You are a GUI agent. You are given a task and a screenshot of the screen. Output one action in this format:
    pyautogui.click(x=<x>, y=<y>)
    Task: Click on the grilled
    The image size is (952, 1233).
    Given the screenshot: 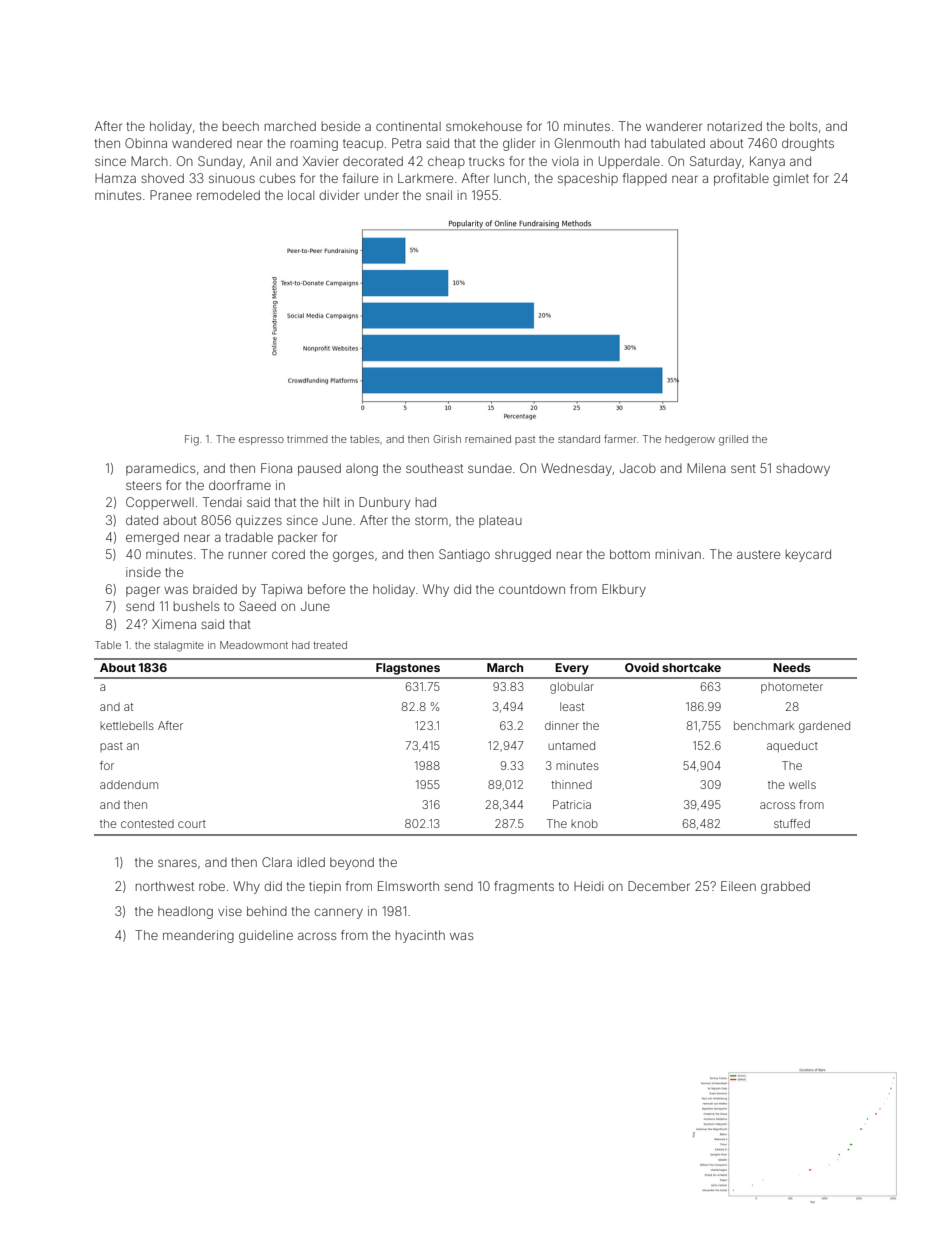 What is the action you would take?
    pyautogui.click(x=733, y=440)
